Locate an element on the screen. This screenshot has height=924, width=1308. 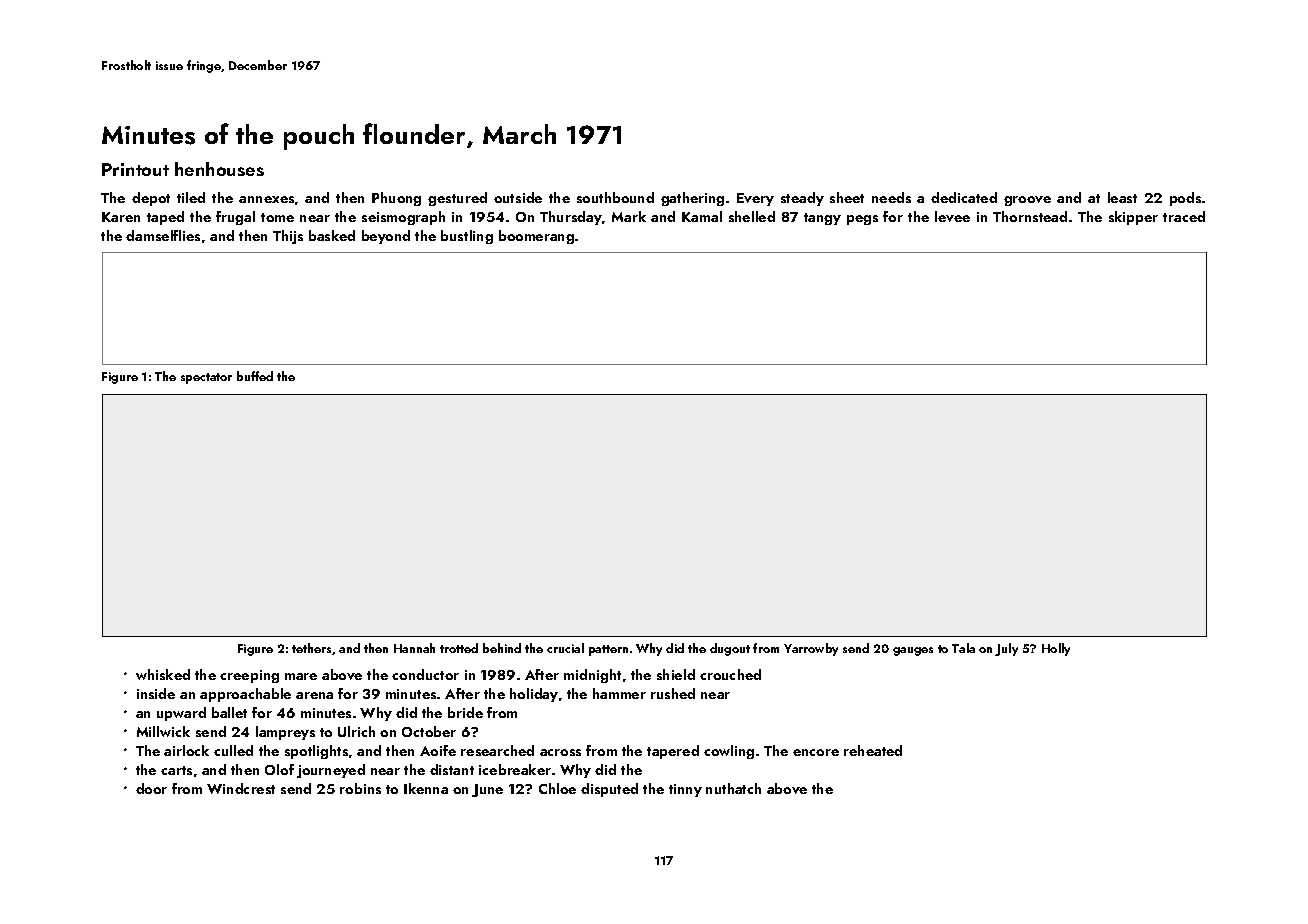
sheet is located at coordinates (847, 197).
